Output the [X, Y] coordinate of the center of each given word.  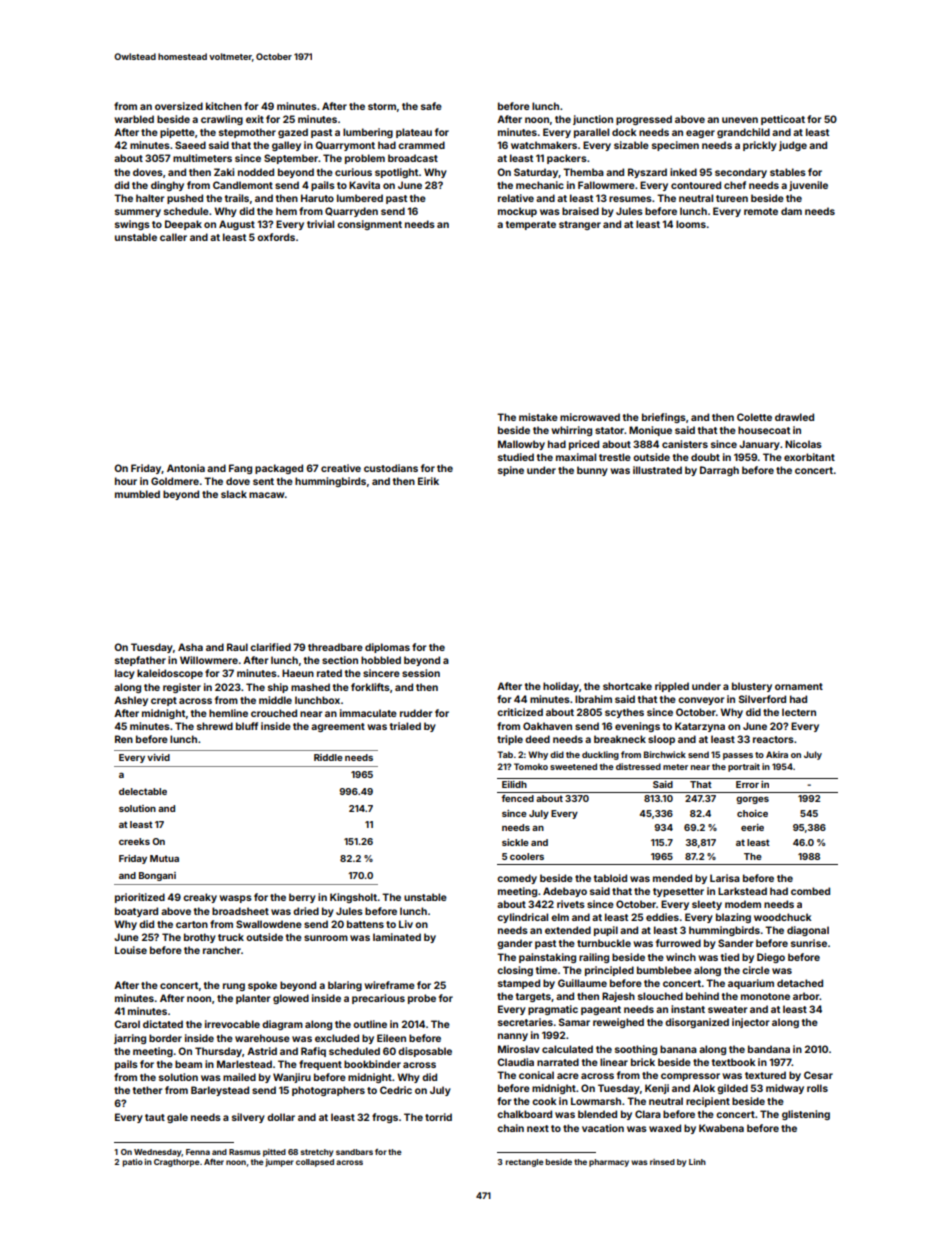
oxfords [276, 237]
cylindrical [522, 918]
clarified [270, 647]
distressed [638, 766]
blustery [752, 687]
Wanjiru [292, 1078]
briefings [664, 418]
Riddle [328, 757]
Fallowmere [606, 185]
